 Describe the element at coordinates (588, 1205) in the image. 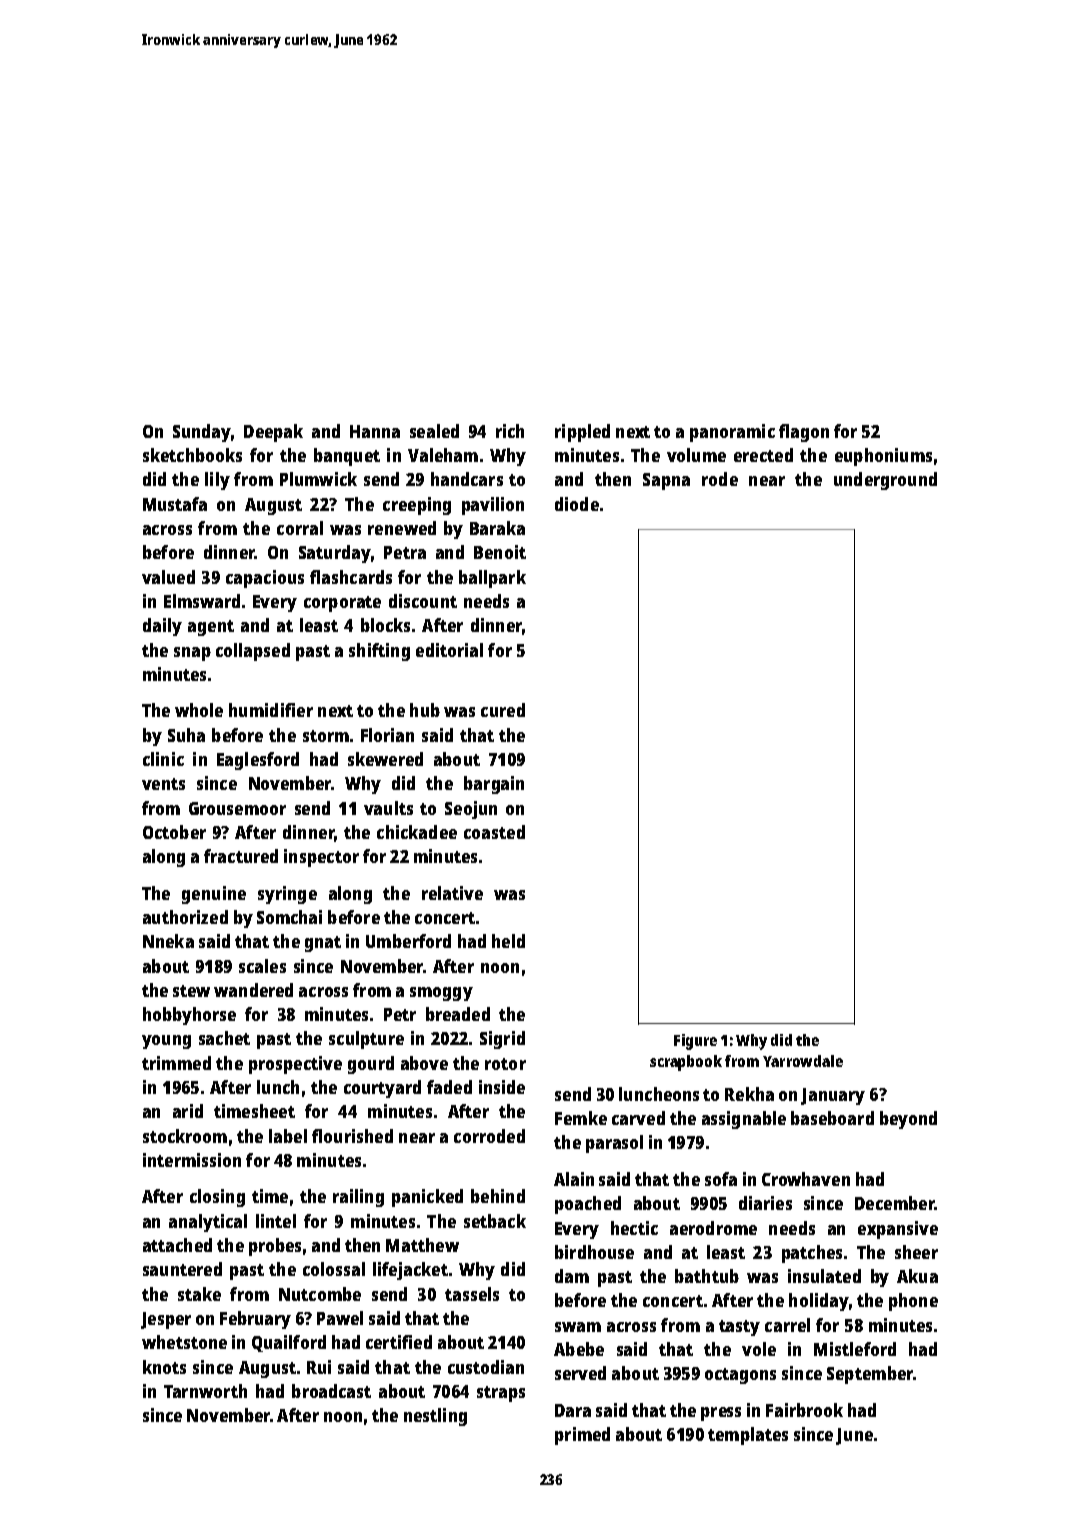

I see `poached` at that location.
